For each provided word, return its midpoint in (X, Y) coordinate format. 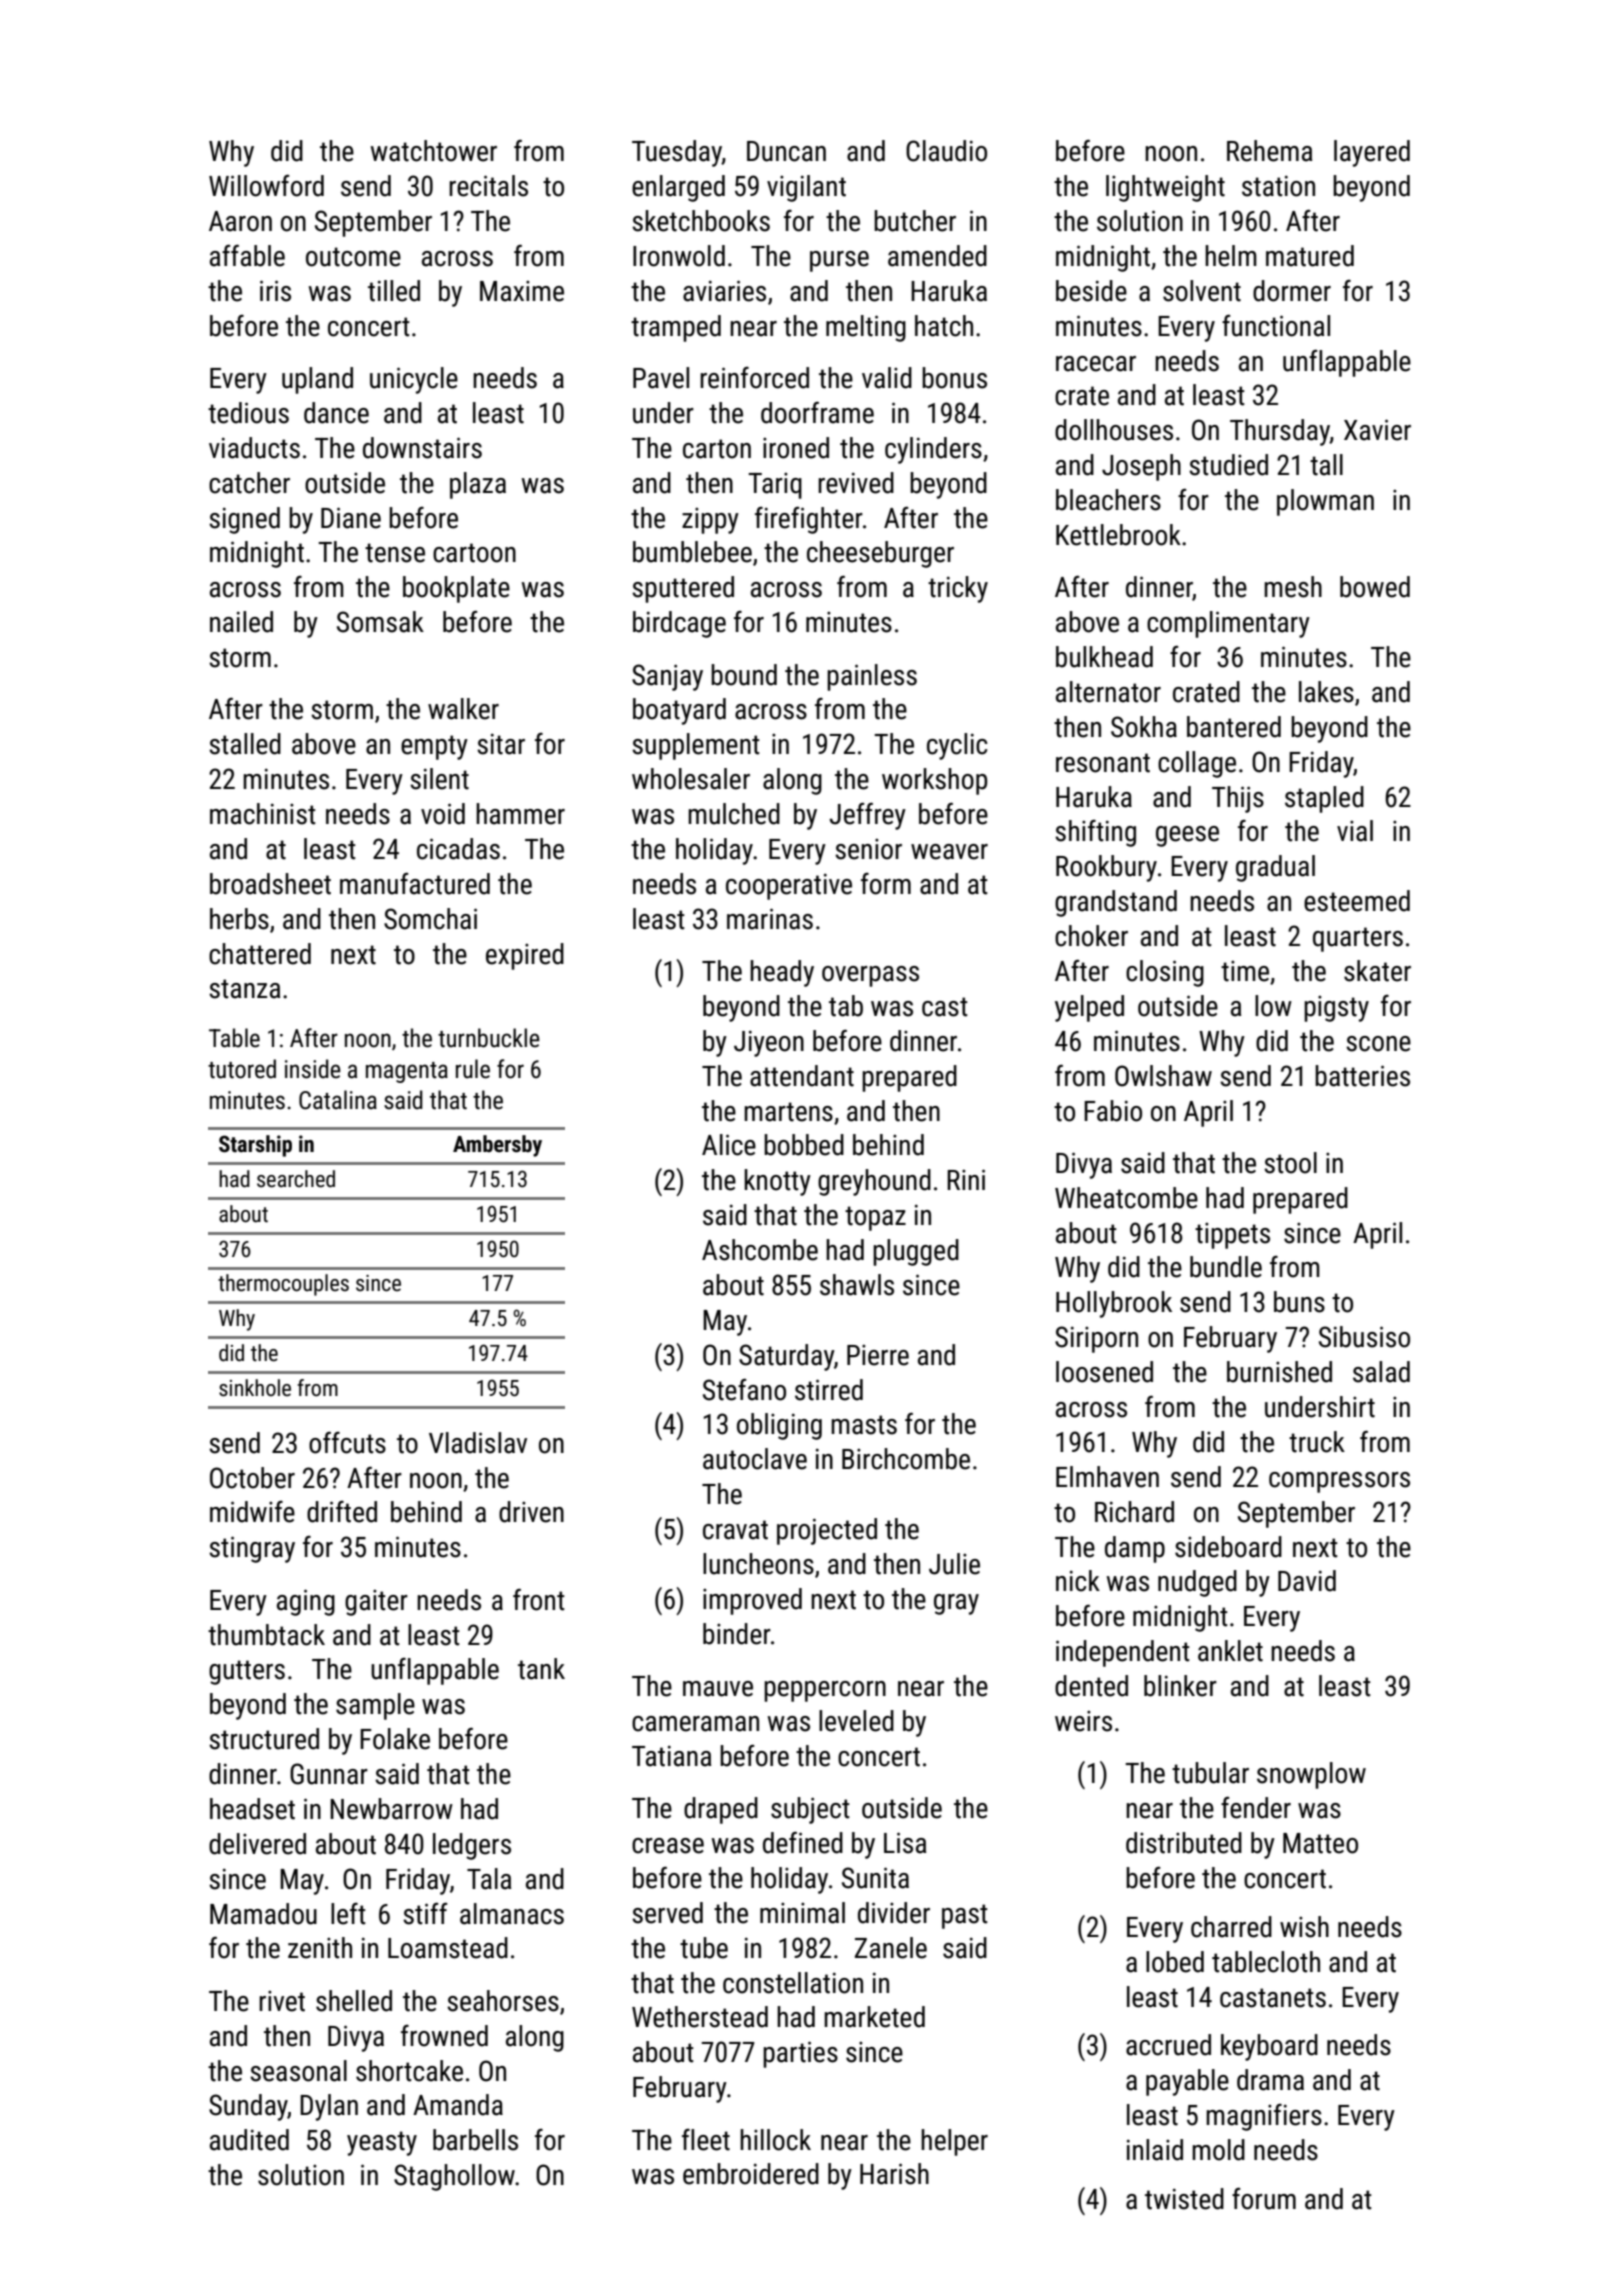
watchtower (434, 151)
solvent (1202, 291)
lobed (1175, 1962)
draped (721, 1810)
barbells (475, 2140)
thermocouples (283, 1285)
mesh (1293, 587)
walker (463, 709)
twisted (1184, 2199)
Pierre (878, 1355)
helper (954, 2142)
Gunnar (329, 1774)
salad (1381, 1372)
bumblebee (692, 552)
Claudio (946, 151)
